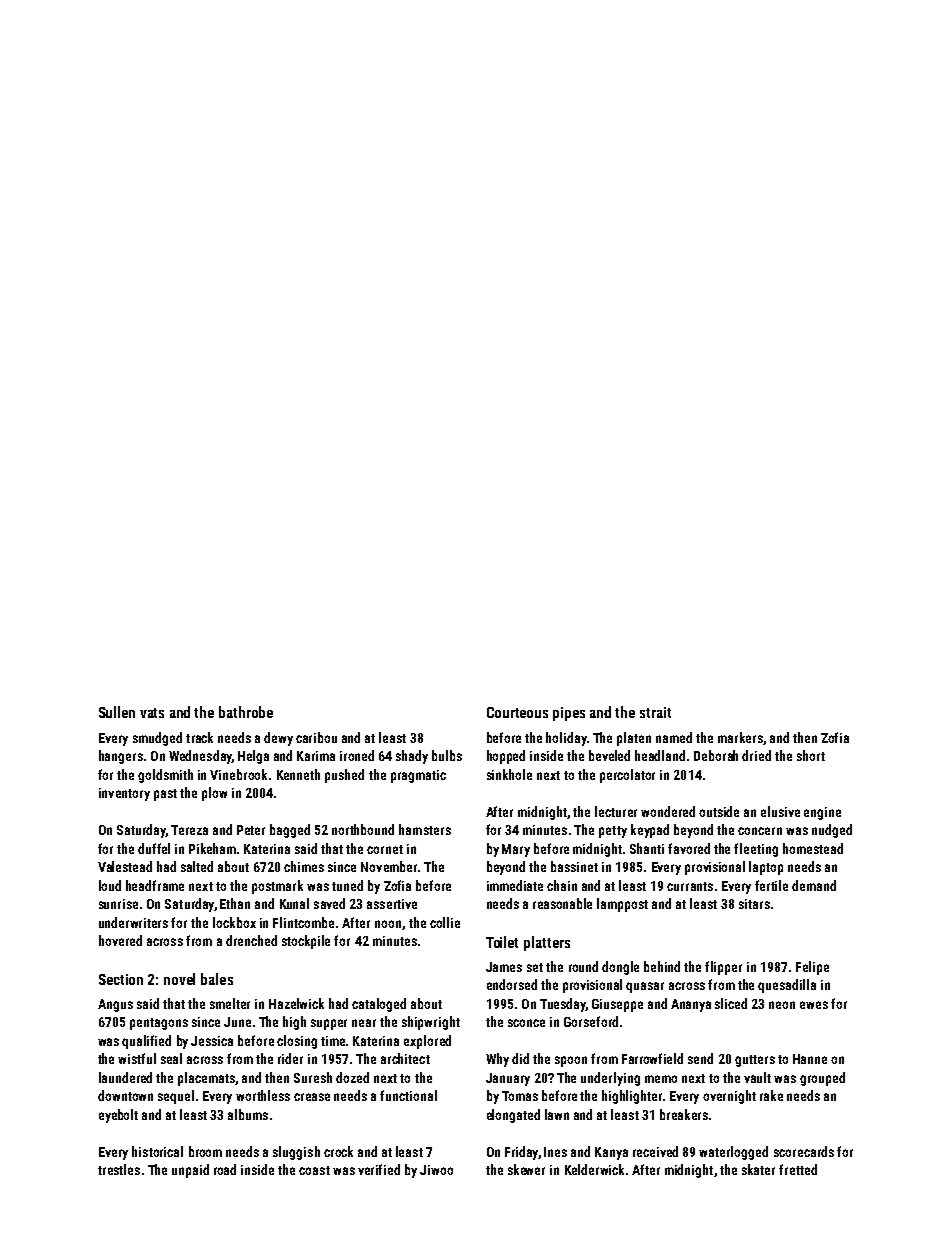 This screenshot has height=1233, width=952. I want to click on Section, so click(121, 979).
